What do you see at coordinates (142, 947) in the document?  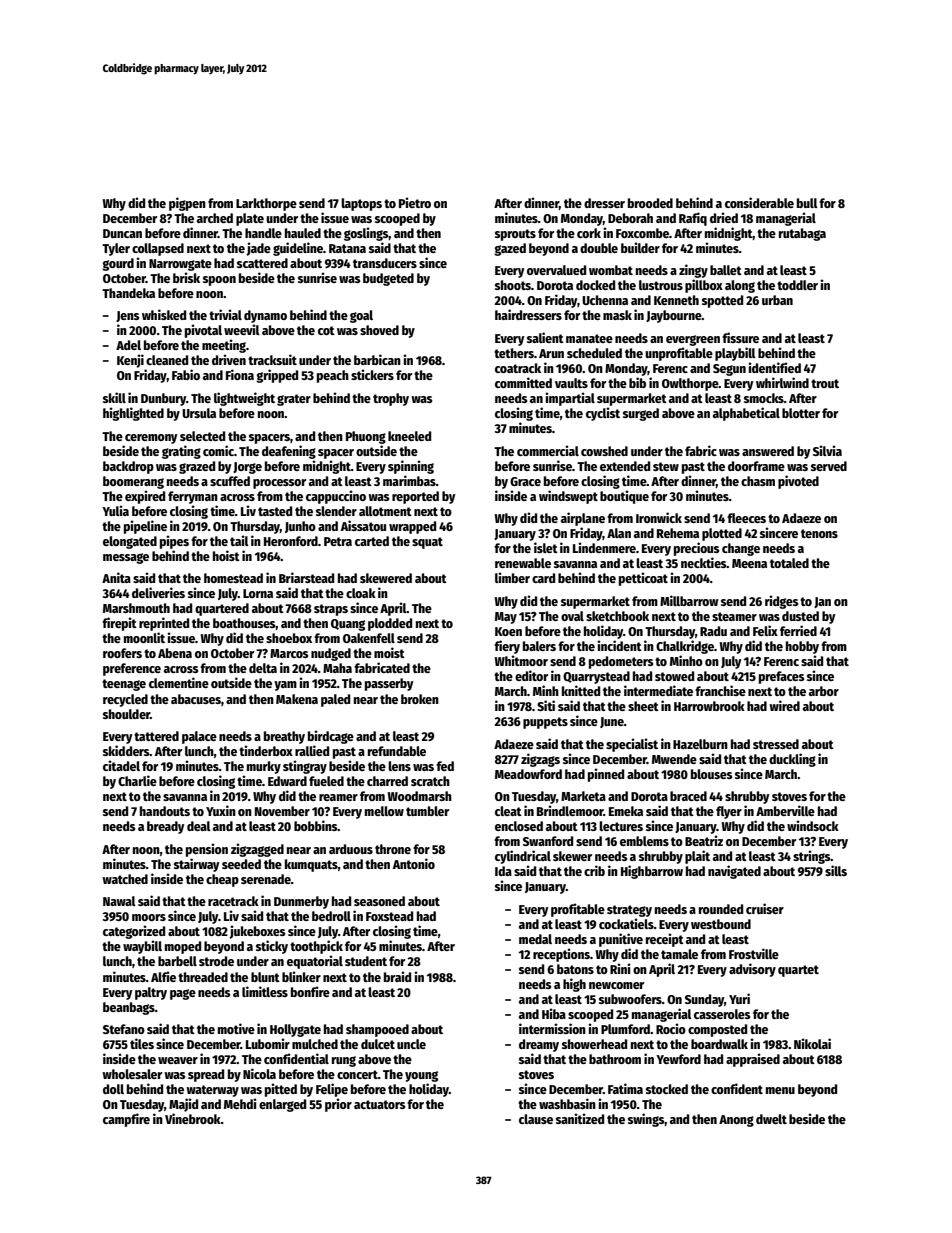 I see `waybill` at bounding box center [142, 947].
